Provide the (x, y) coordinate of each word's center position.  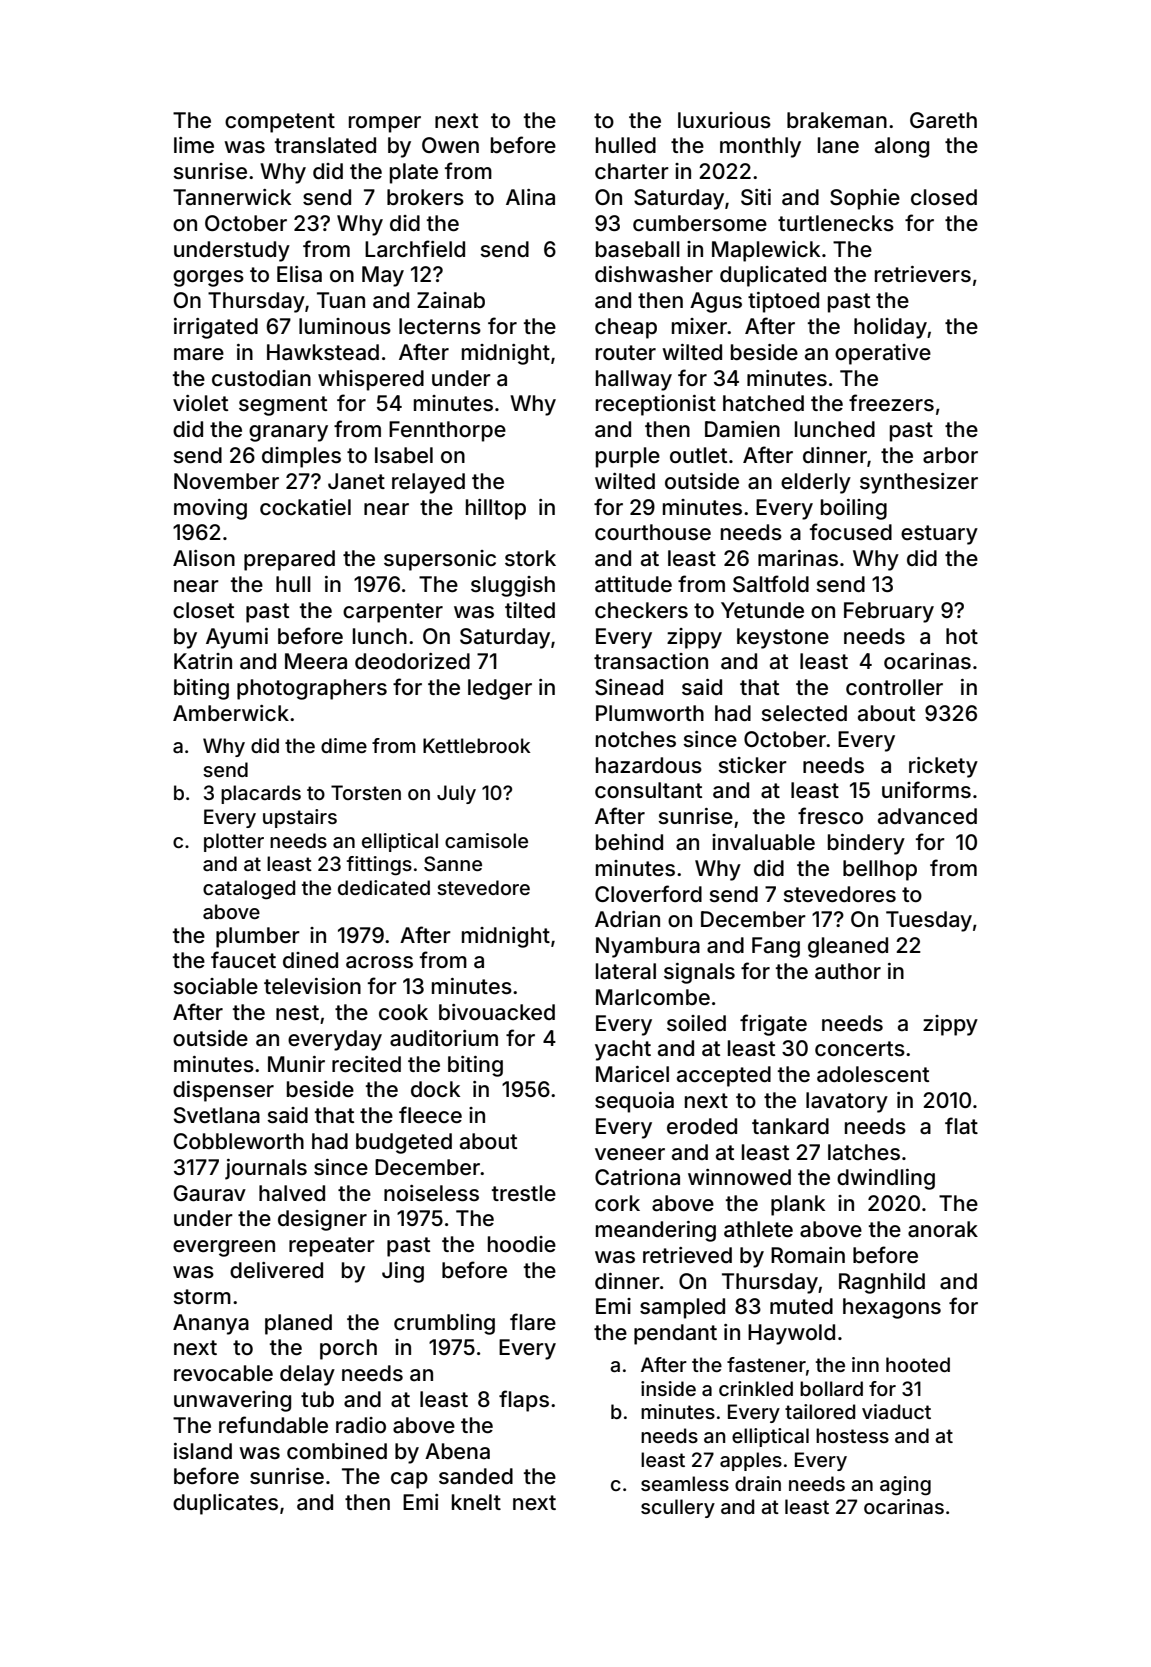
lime (194, 145)
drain (758, 1483)
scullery (678, 1508)
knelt (476, 1502)
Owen (450, 145)
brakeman (837, 120)
